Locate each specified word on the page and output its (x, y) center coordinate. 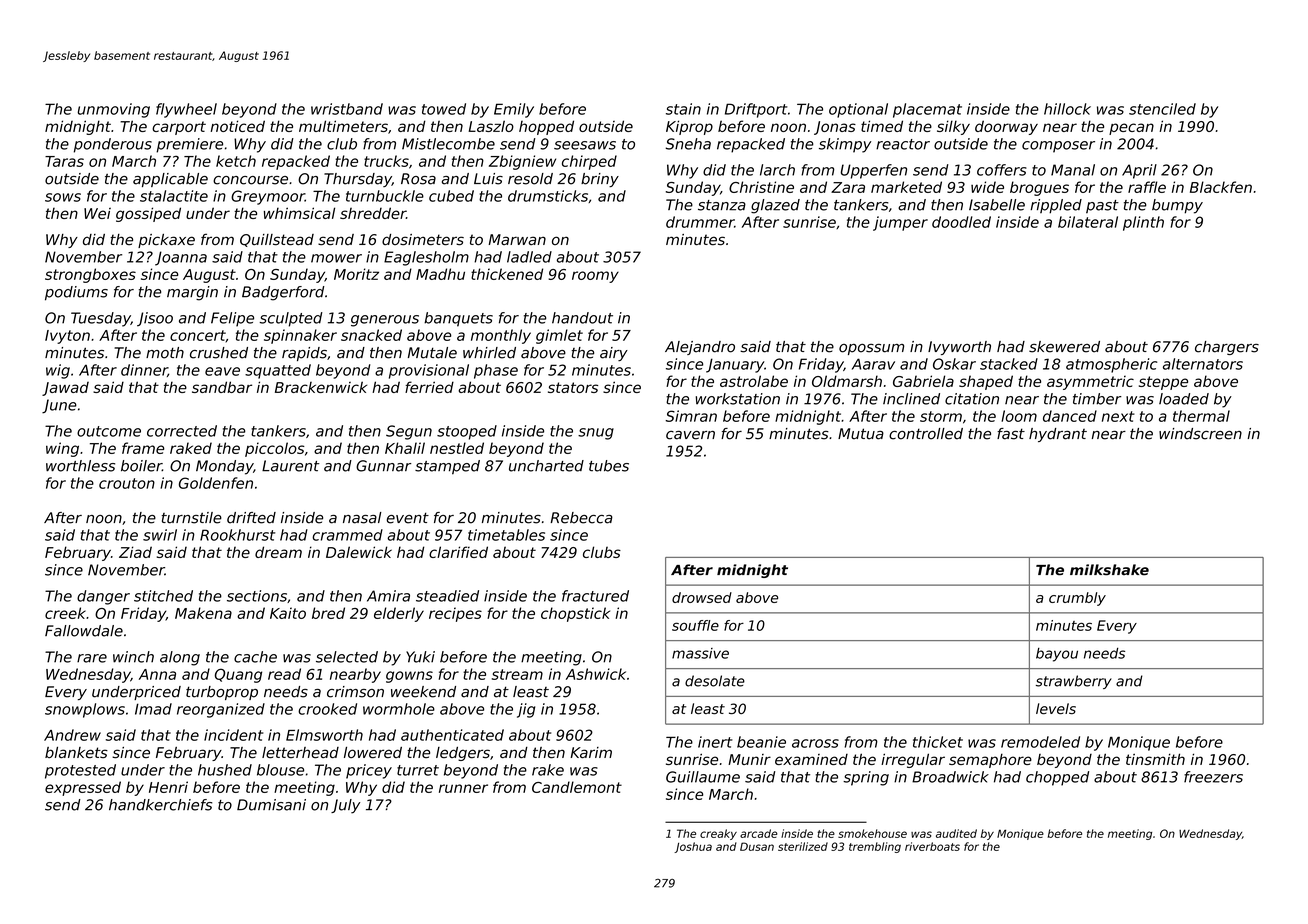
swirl (160, 535)
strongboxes (90, 275)
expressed (83, 788)
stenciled (1162, 109)
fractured (595, 596)
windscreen (1200, 434)
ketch (236, 161)
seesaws (585, 145)
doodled (961, 222)
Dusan (757, 846)
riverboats (932, 846)
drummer (700, 222)
